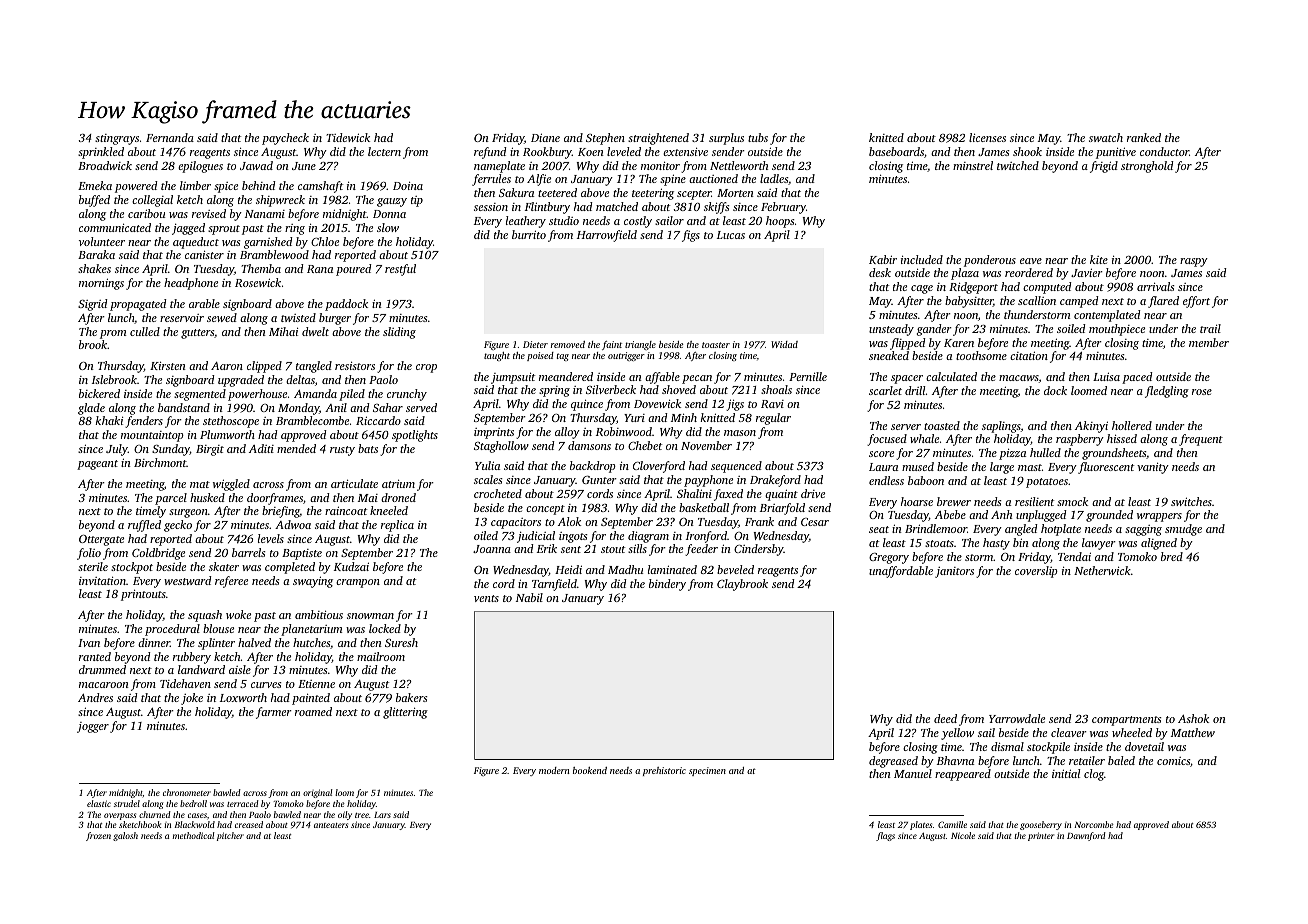  What do you see at coordinates (758, 137) in the image?
I see `tubs` at bounding box center [758, 137].
